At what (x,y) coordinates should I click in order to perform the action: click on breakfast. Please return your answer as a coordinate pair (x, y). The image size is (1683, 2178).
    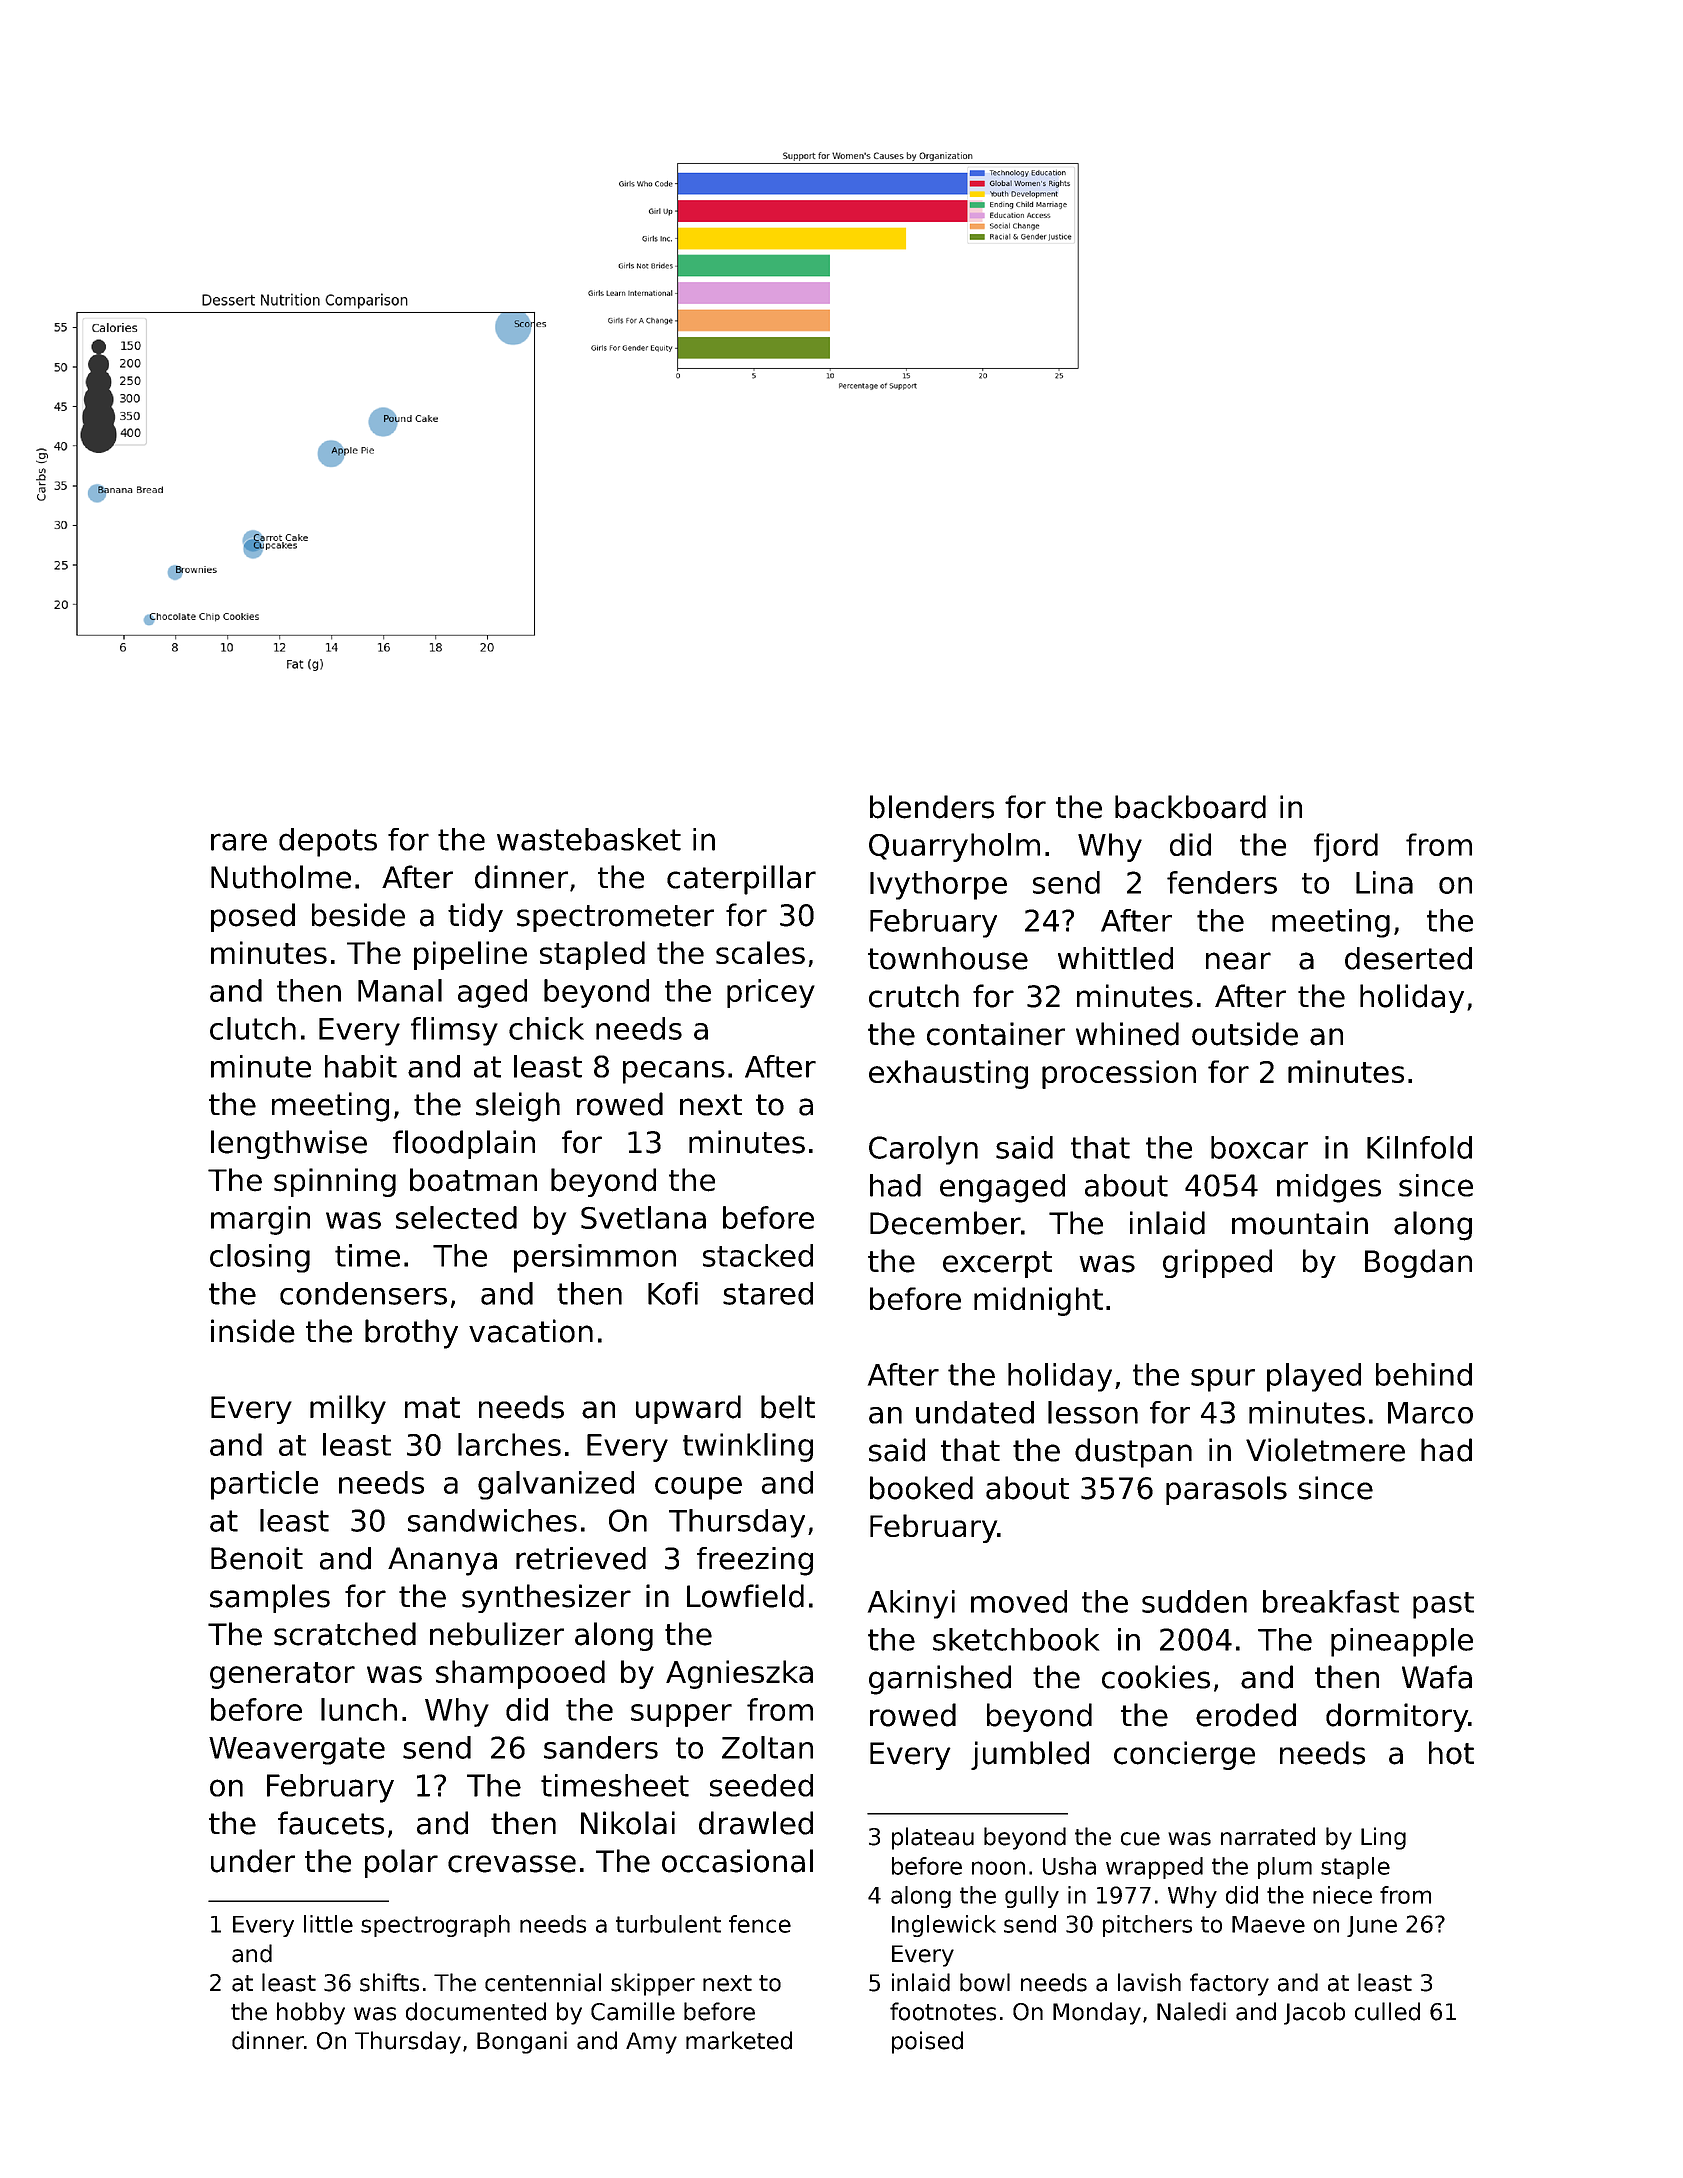
    Looking at the image, I should click on (1331, 1601).
